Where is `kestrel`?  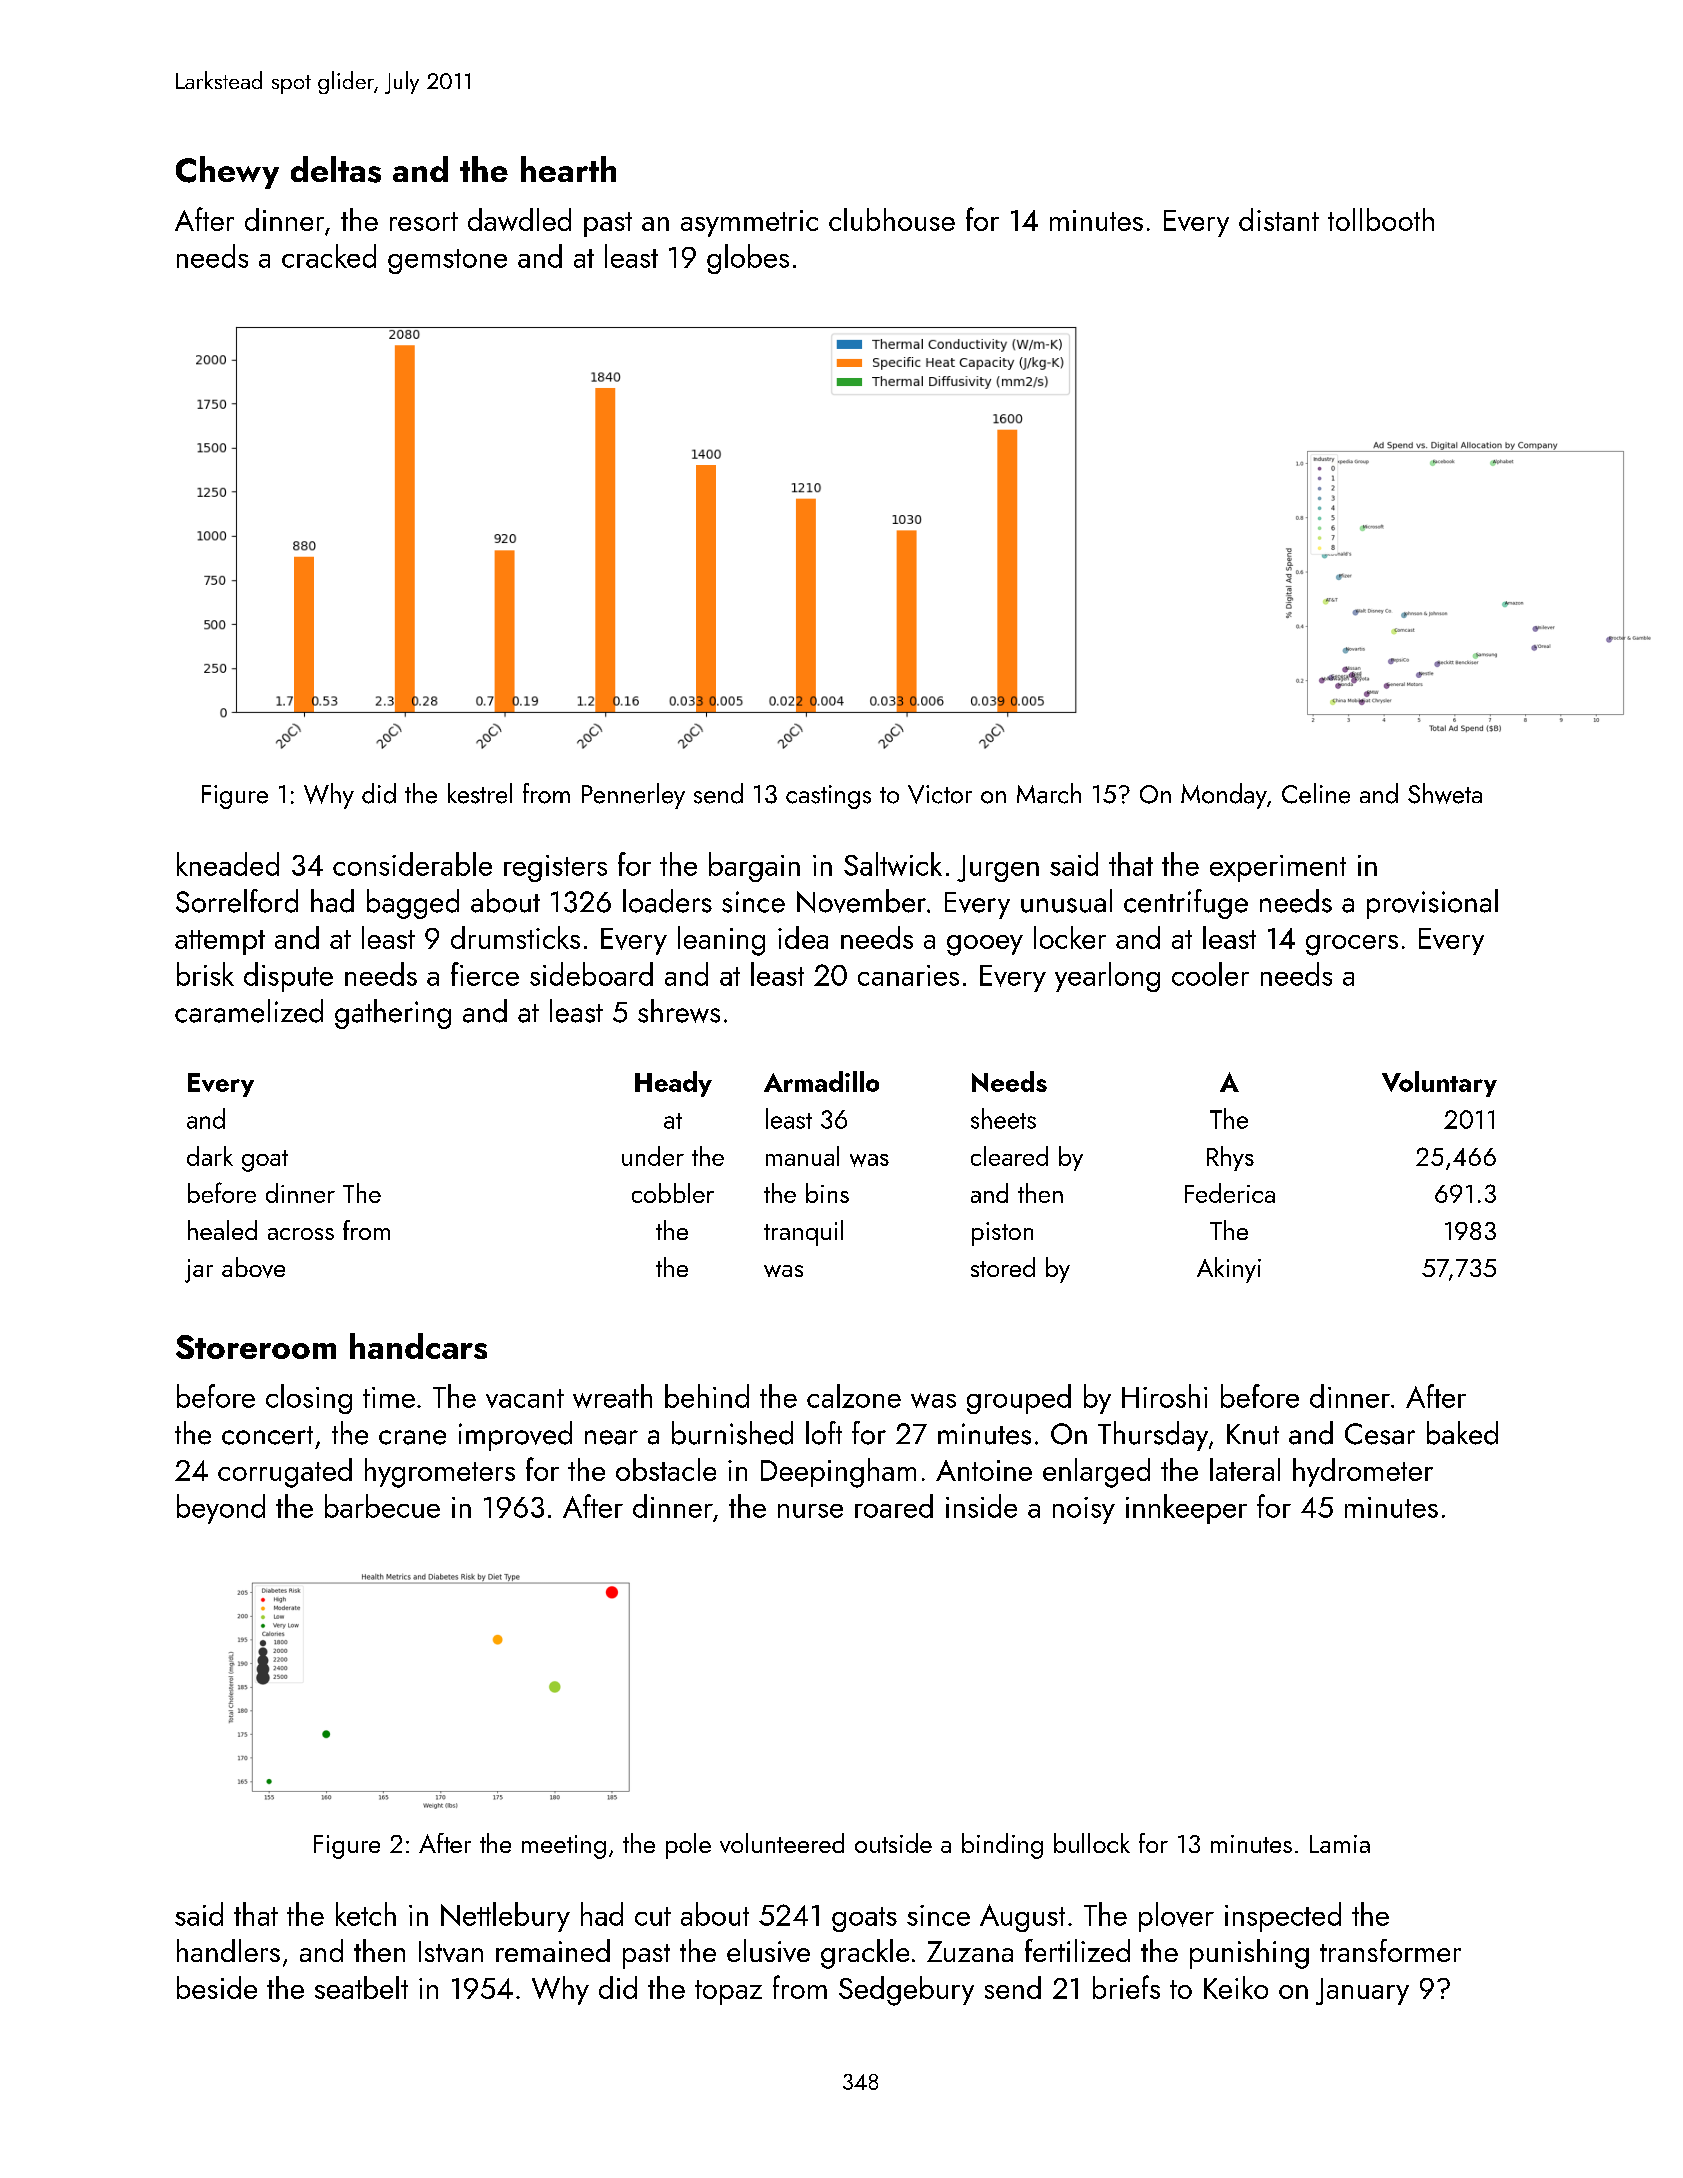 kestrel is located at coordinates (480, 793).
